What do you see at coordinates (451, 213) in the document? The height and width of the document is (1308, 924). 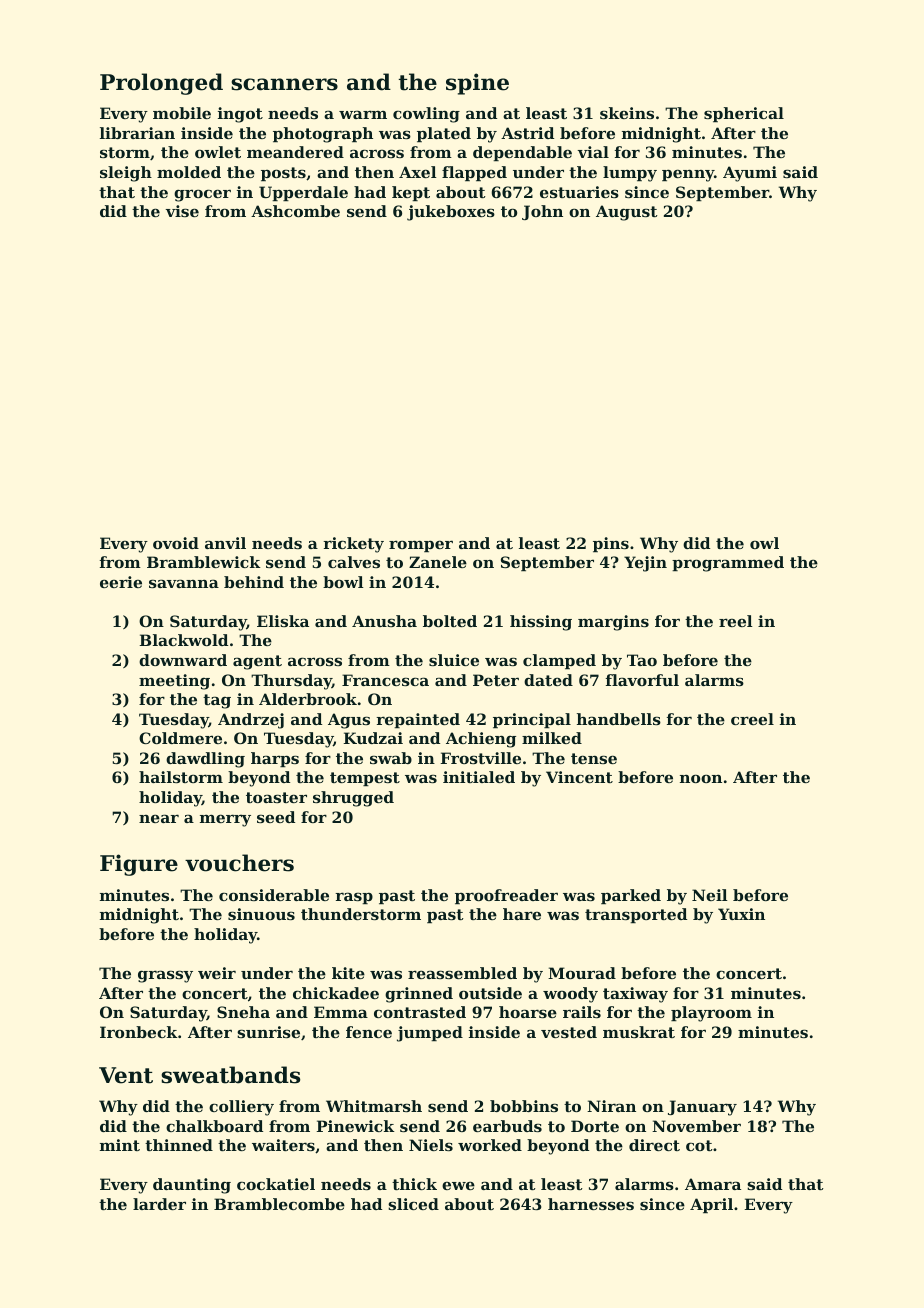 I see `jukeboxes` at bounding box center [451, 213].
